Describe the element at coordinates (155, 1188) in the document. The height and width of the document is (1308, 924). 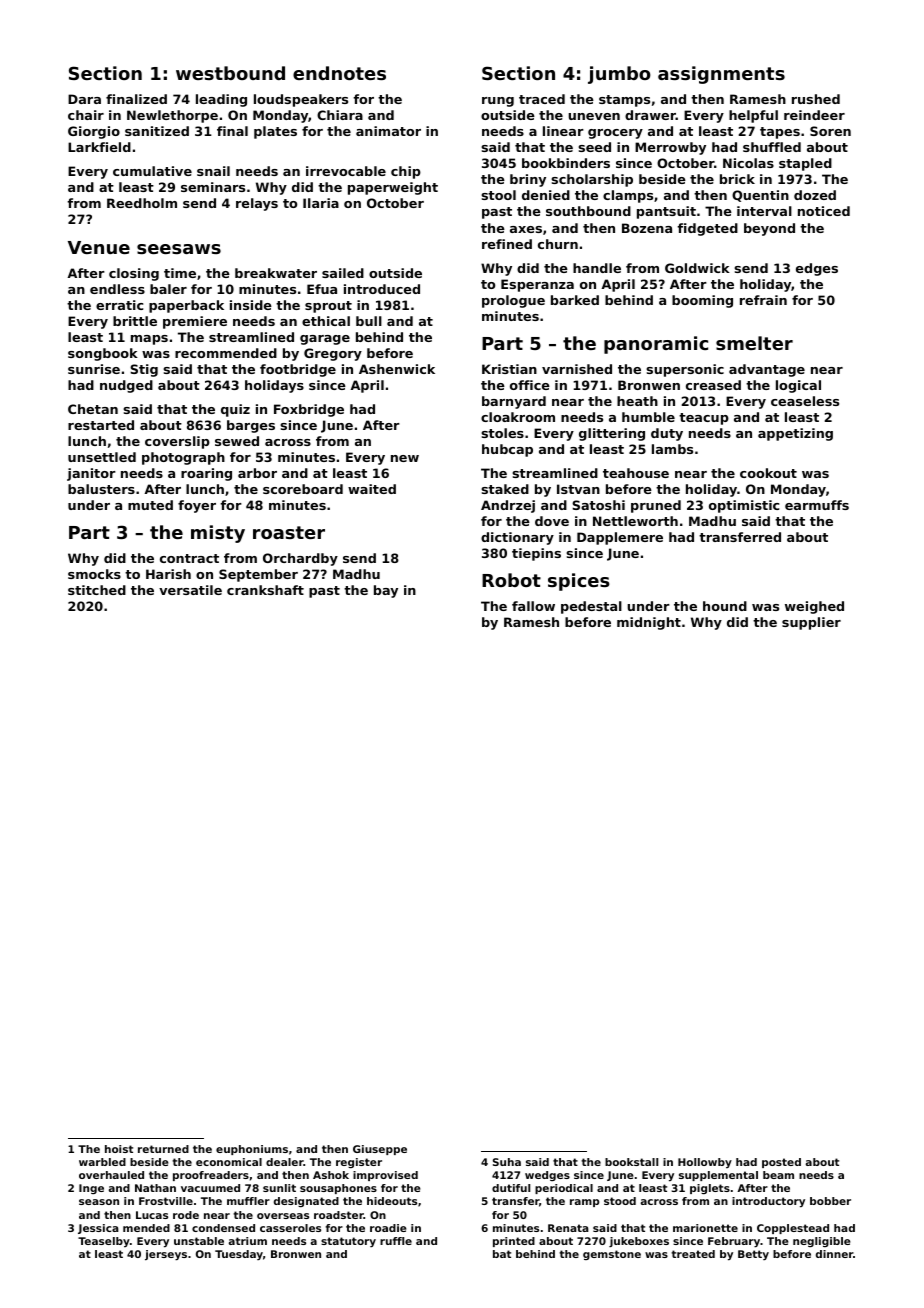
I see `Nathan` at that location.
